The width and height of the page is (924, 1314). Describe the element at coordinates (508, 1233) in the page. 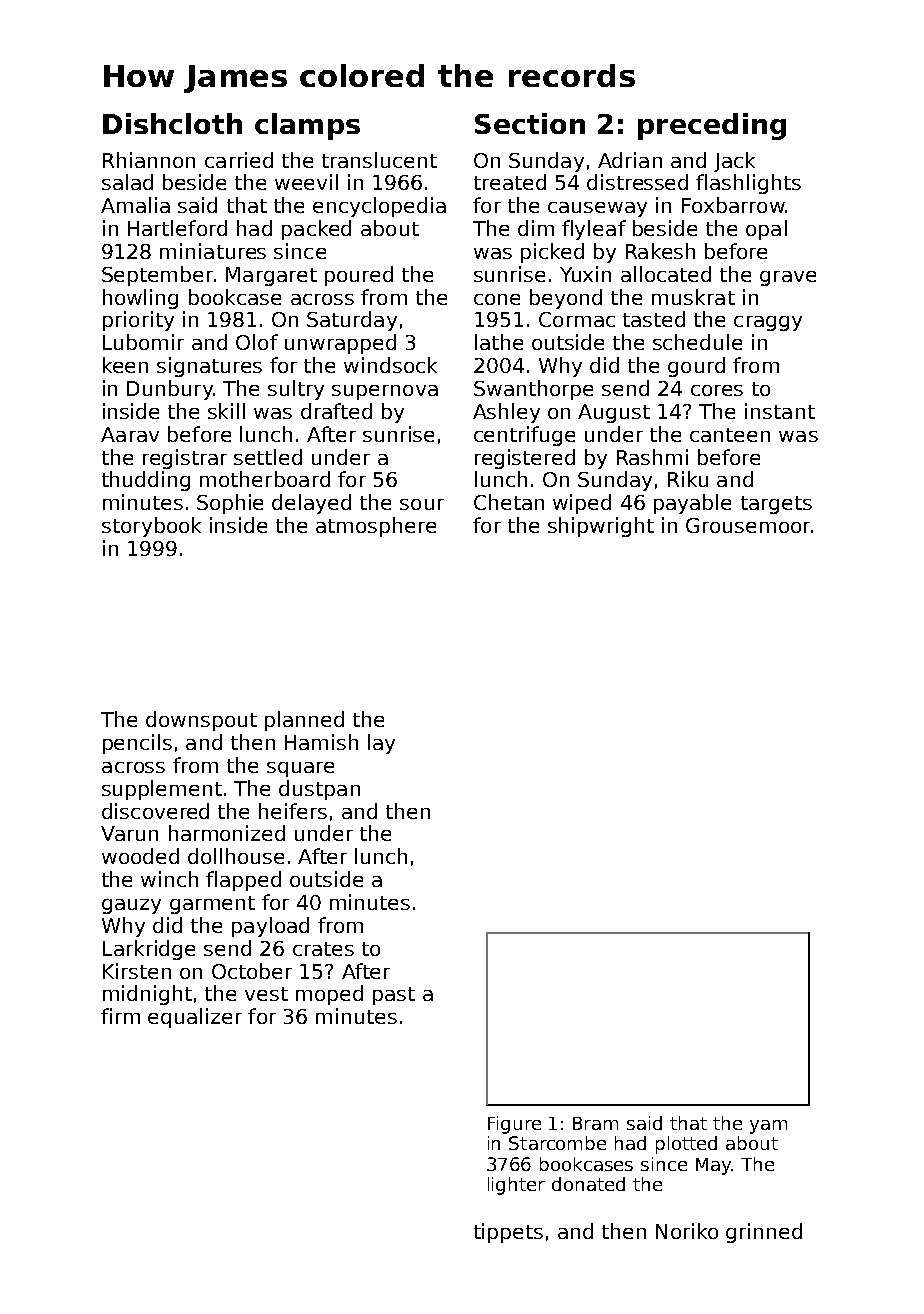

I see `tippets` at that location.
